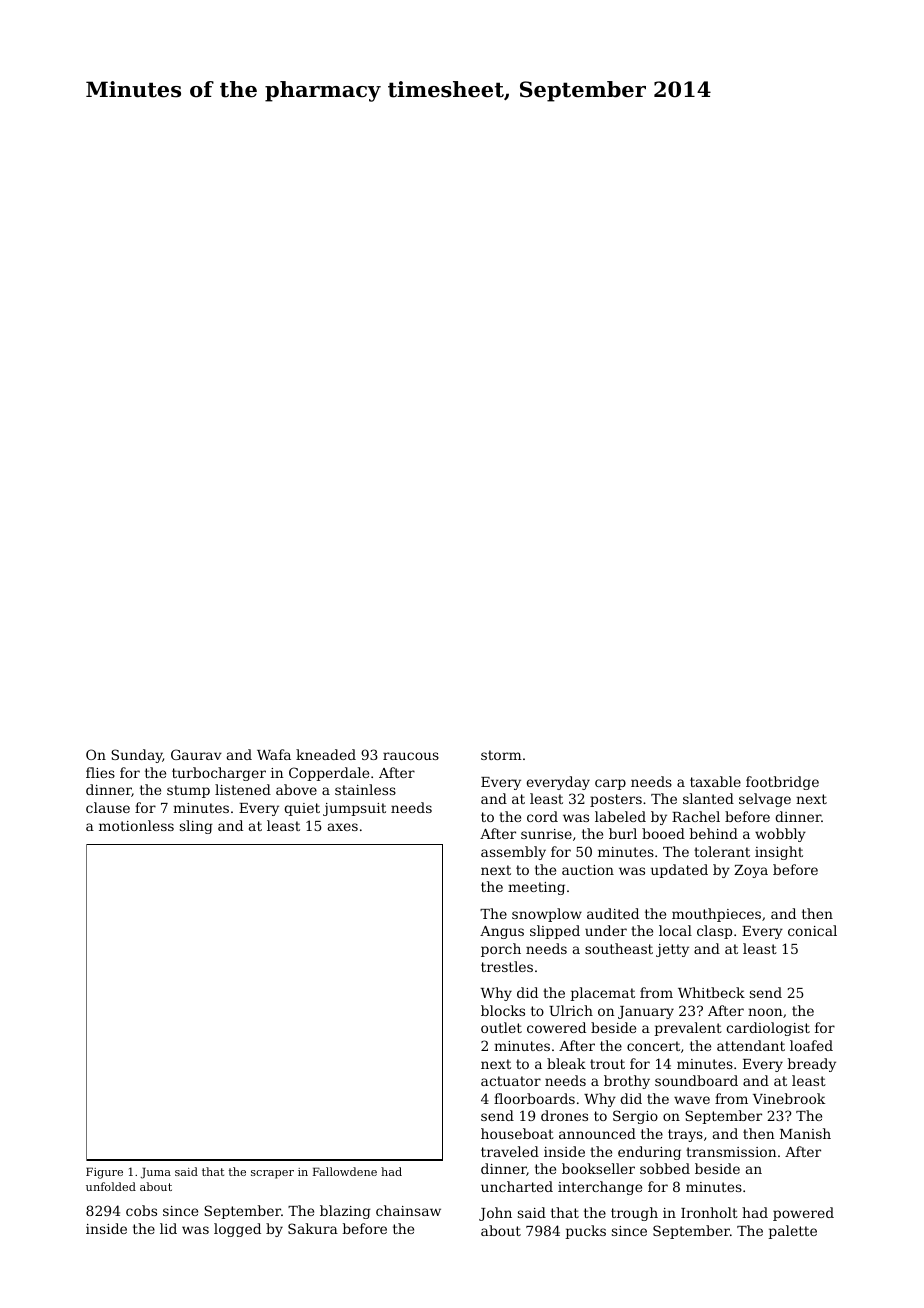 The image size is (924, 1308). I want to click on mouthpieces, so click(716, 915).
